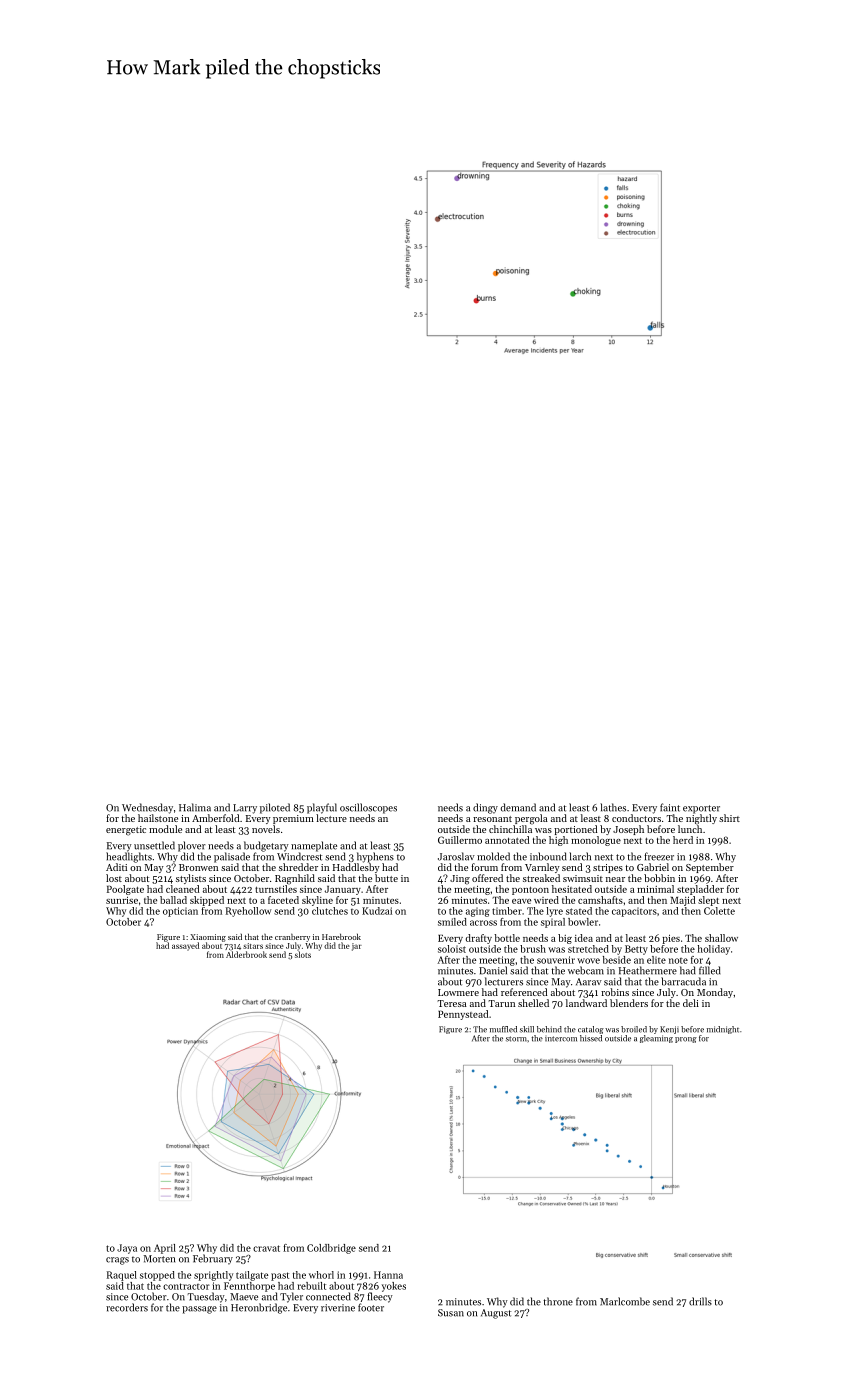 This screenshot has height=1400, width=849. I want to click on lyre, so click(554, 912).
